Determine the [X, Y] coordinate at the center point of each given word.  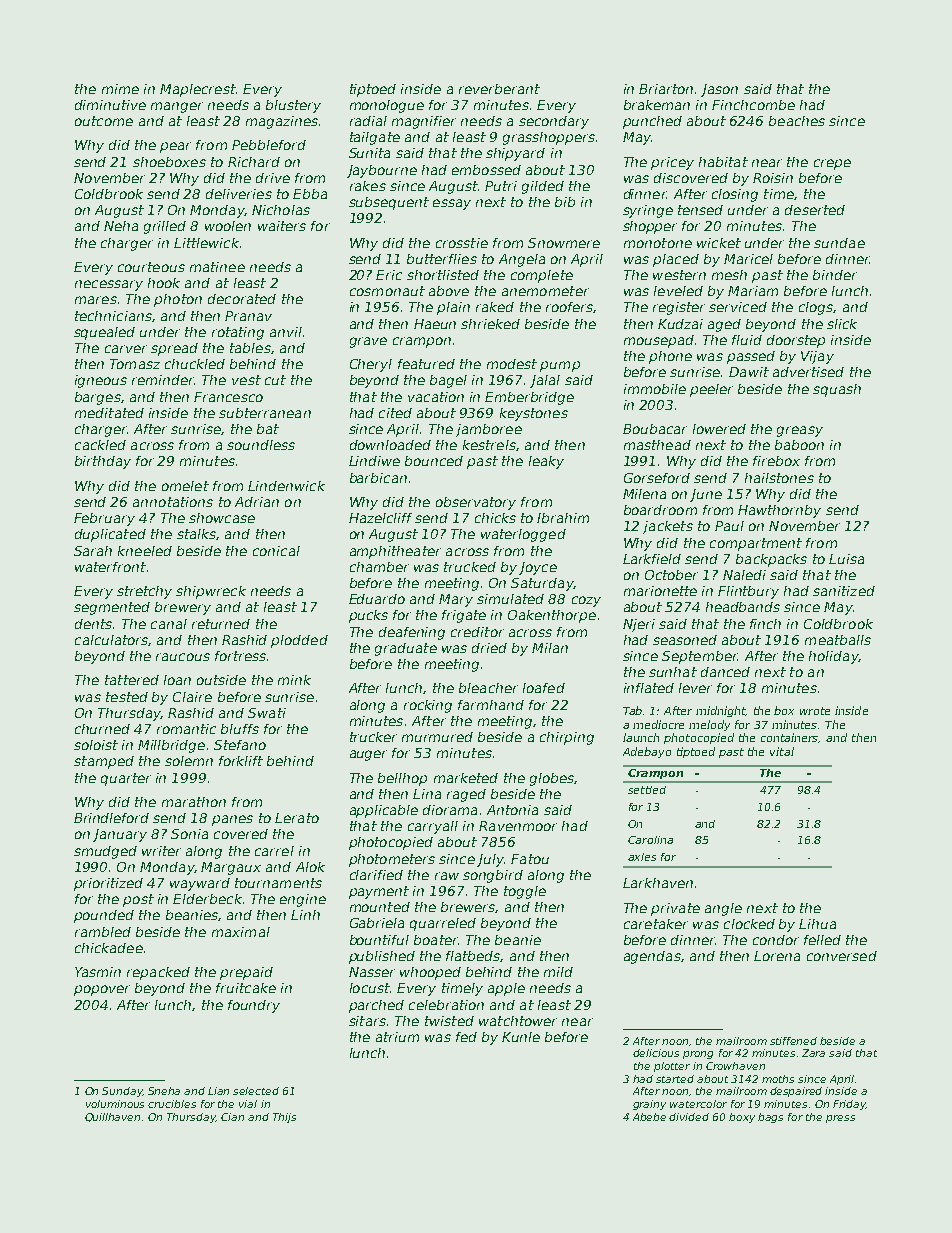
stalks [196, 534]
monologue [387, 106]
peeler [711, 390]
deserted [815, 210]
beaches [797, 121]
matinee [217, 267]
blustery [293, 106]
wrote [815, 711]
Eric [389, 275]
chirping [567, 738]
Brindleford [111, 818]
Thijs [284, 1118]
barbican [378, 478]
